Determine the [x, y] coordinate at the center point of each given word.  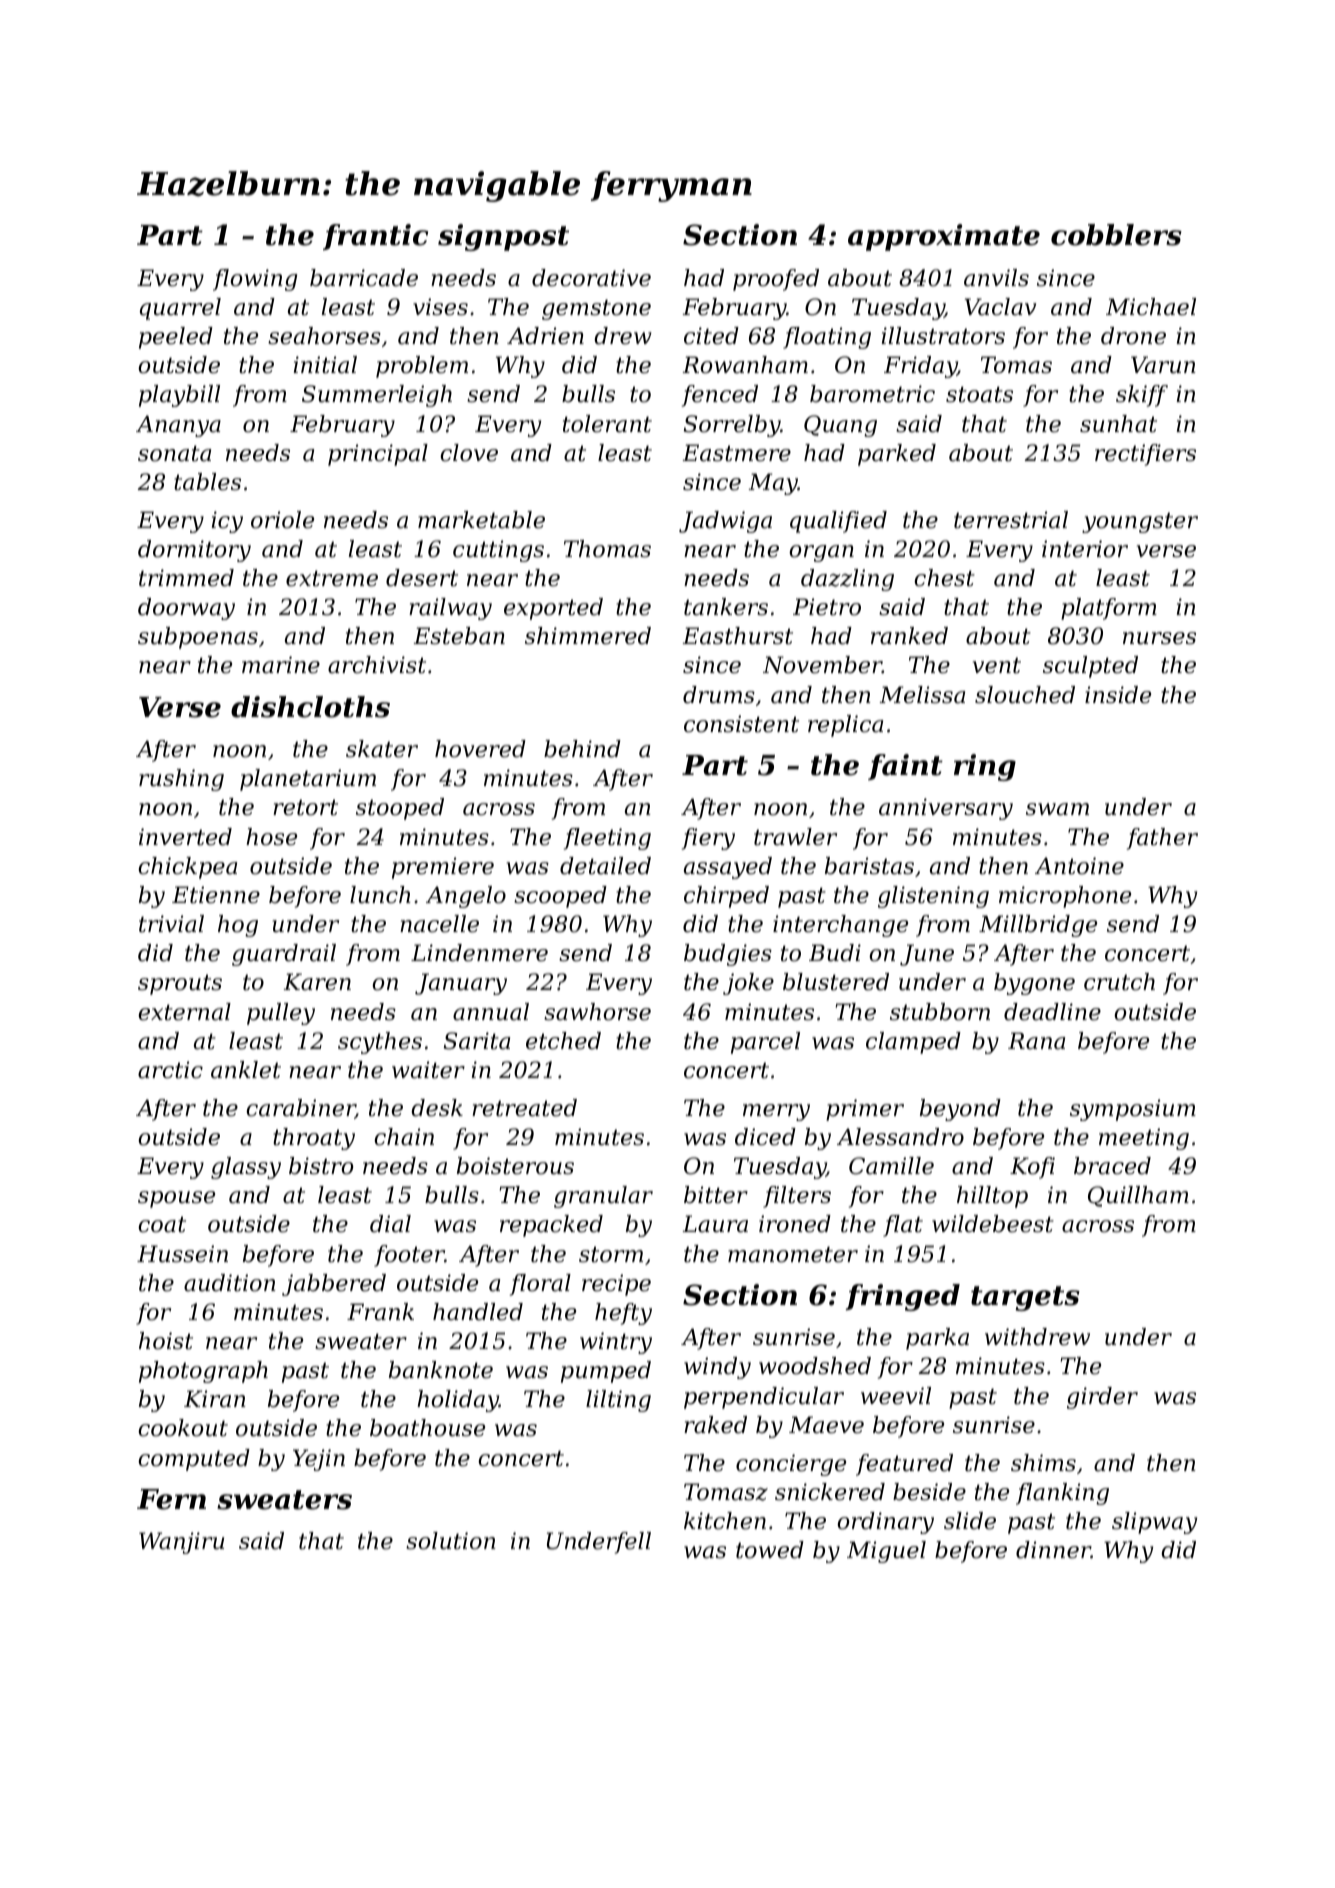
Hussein [182, 1254]
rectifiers [1145, 455]
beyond [960, 1110]
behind [582, 749]
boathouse [427, 1428]
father [1162, 839]
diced [765, 1137]
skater [382, 749]
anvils [996, 278]
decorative [591, 278]
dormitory [194, 551]
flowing [255, 280]
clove [469, 453]
